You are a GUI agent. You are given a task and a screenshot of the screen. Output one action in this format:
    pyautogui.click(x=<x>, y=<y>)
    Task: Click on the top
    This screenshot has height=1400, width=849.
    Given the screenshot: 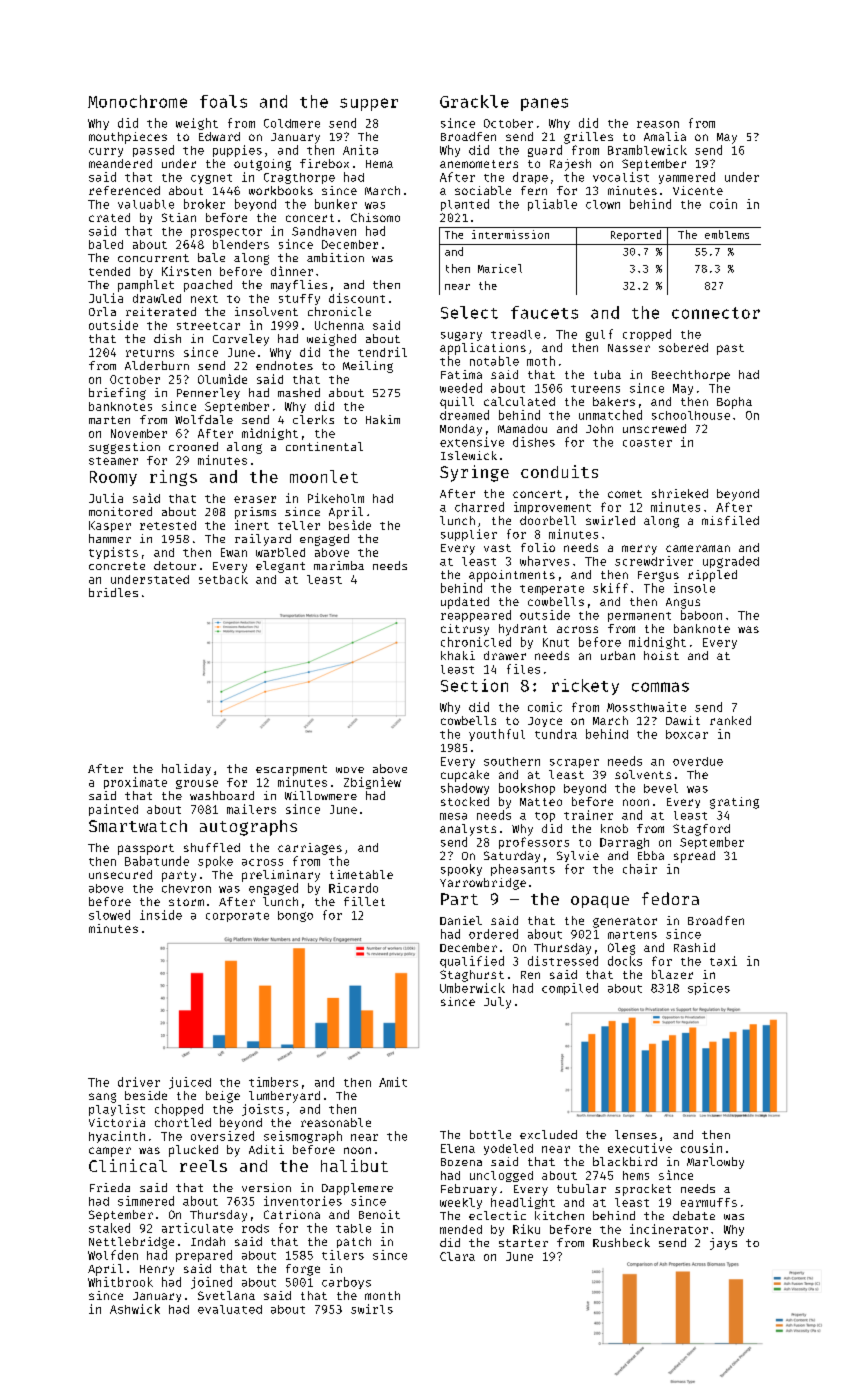 What is the action you would take?
    pyautogui.click(x=545, y=817)
